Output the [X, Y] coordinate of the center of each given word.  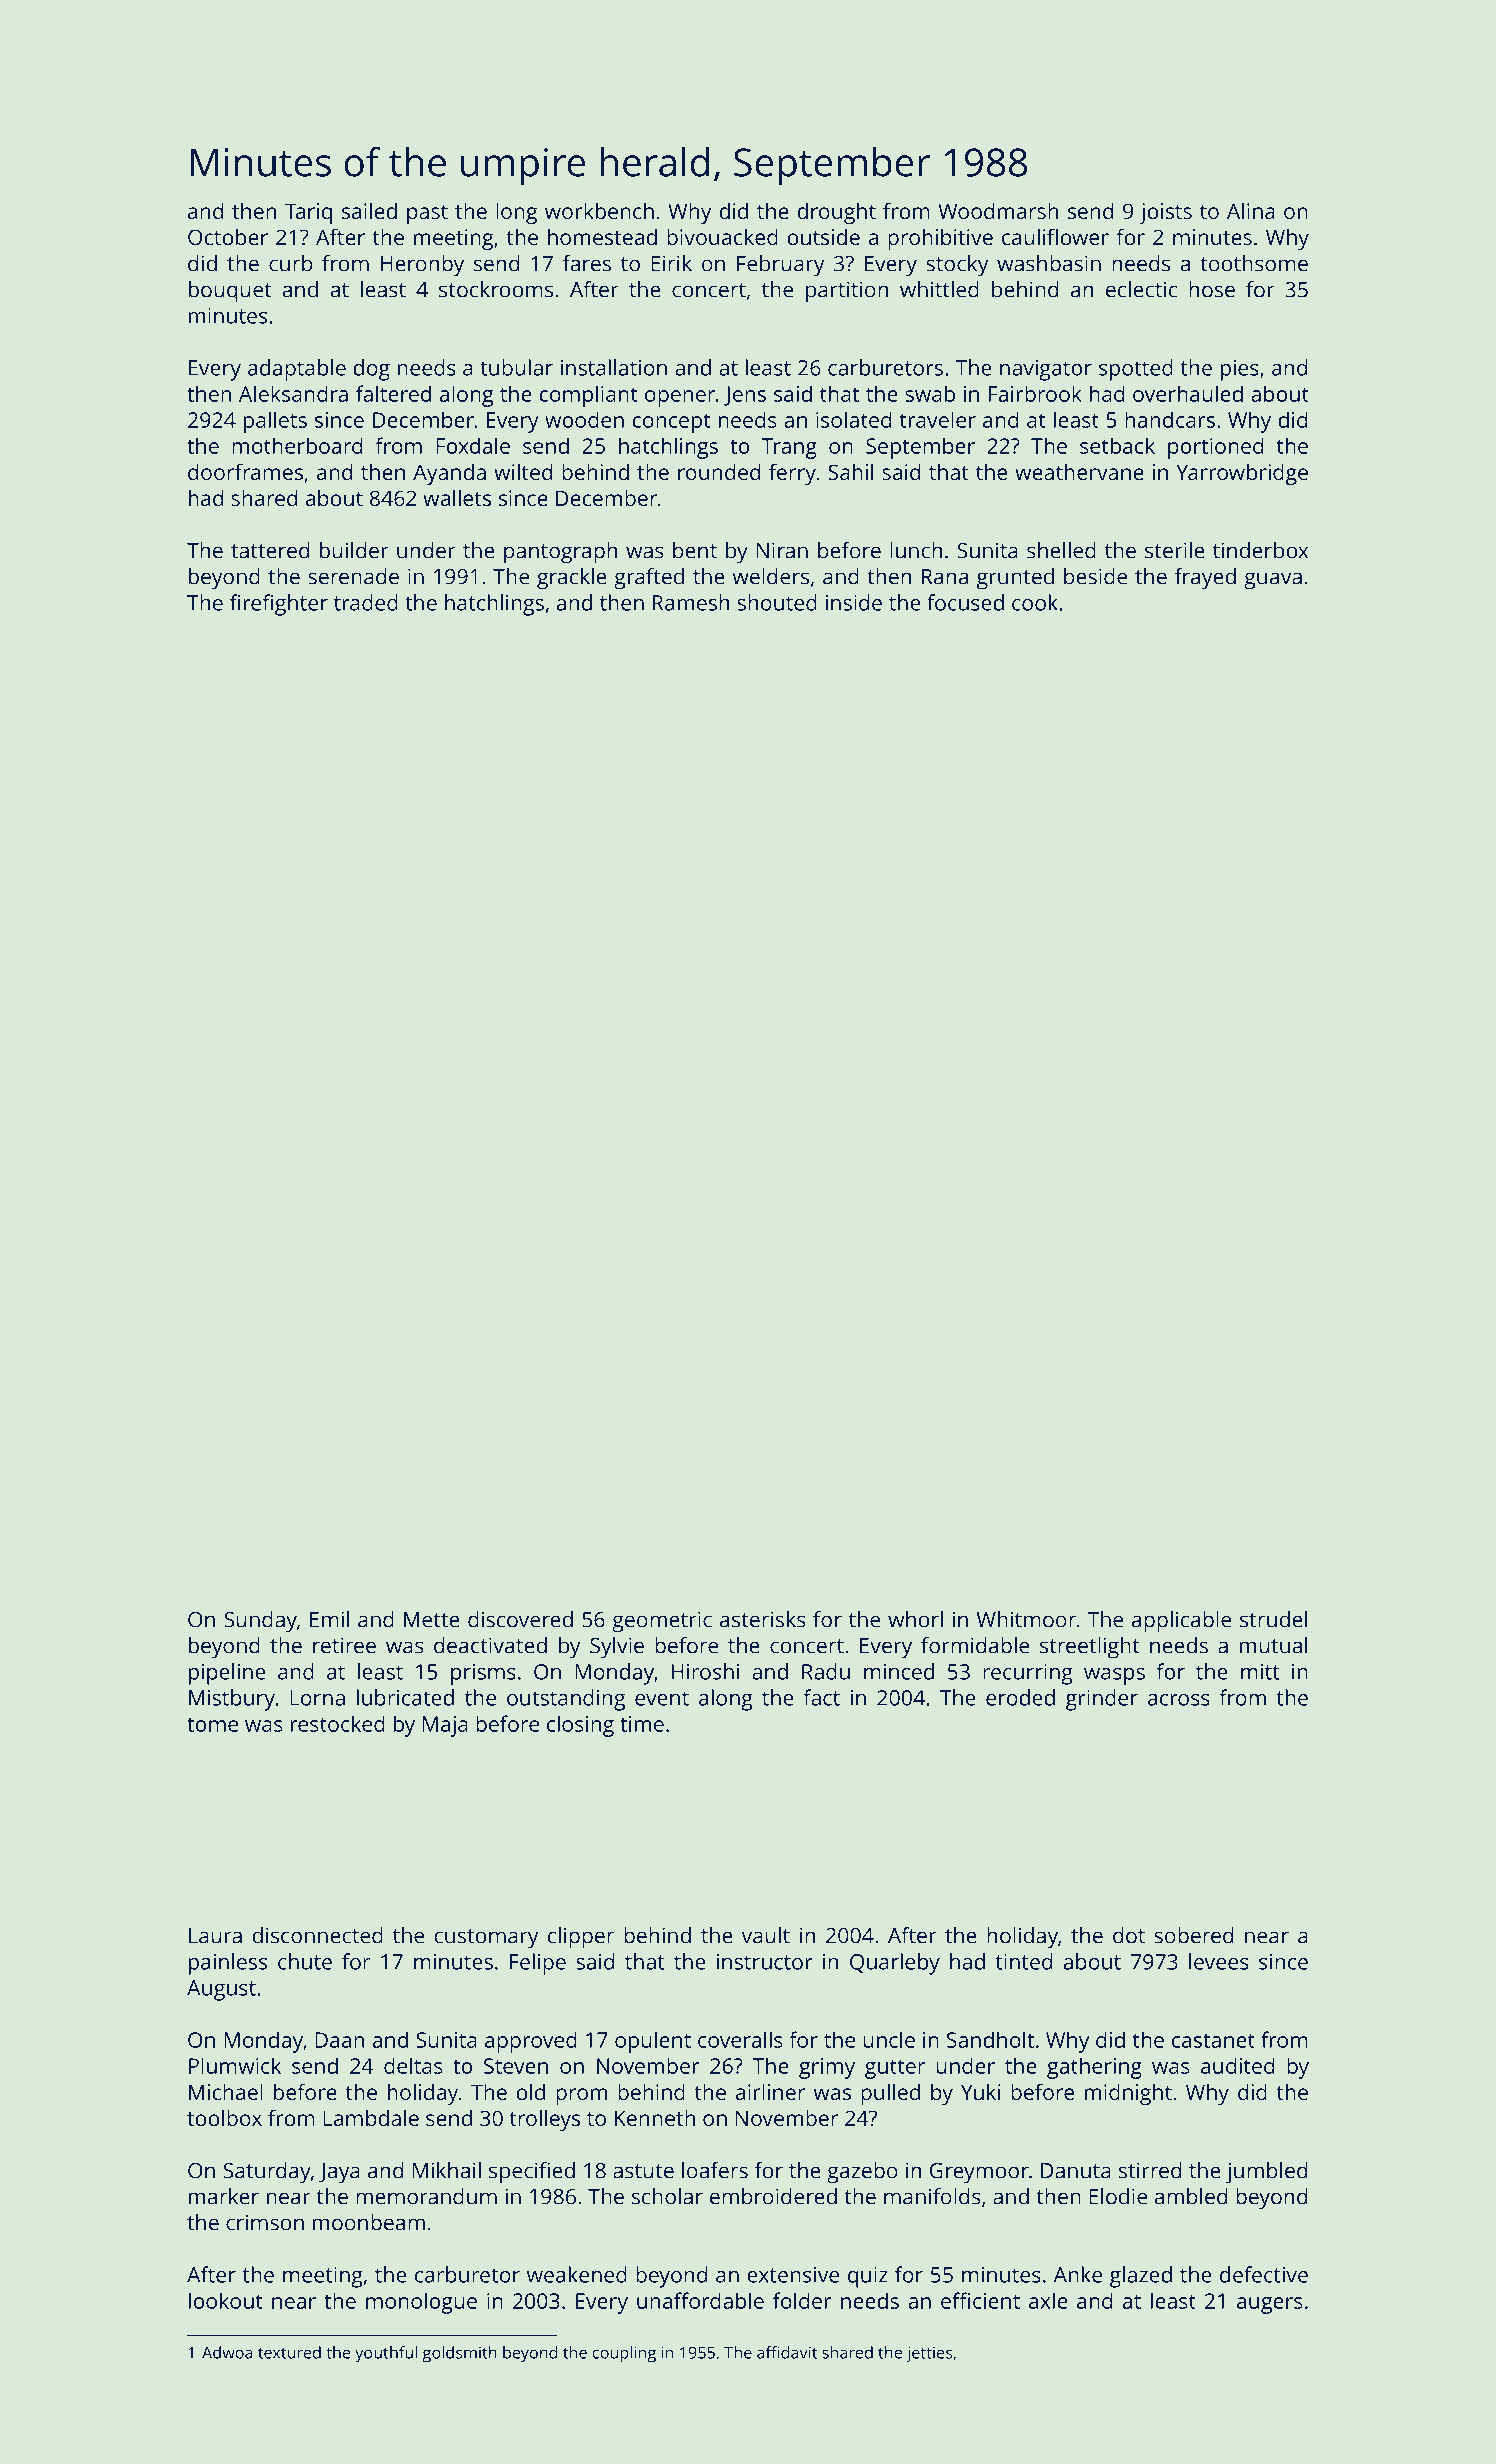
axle [1048, 2300]
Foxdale [473, 445]
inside [854, 602]
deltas [413, 2065]
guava [1273, 581]
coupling [624, 2354]
